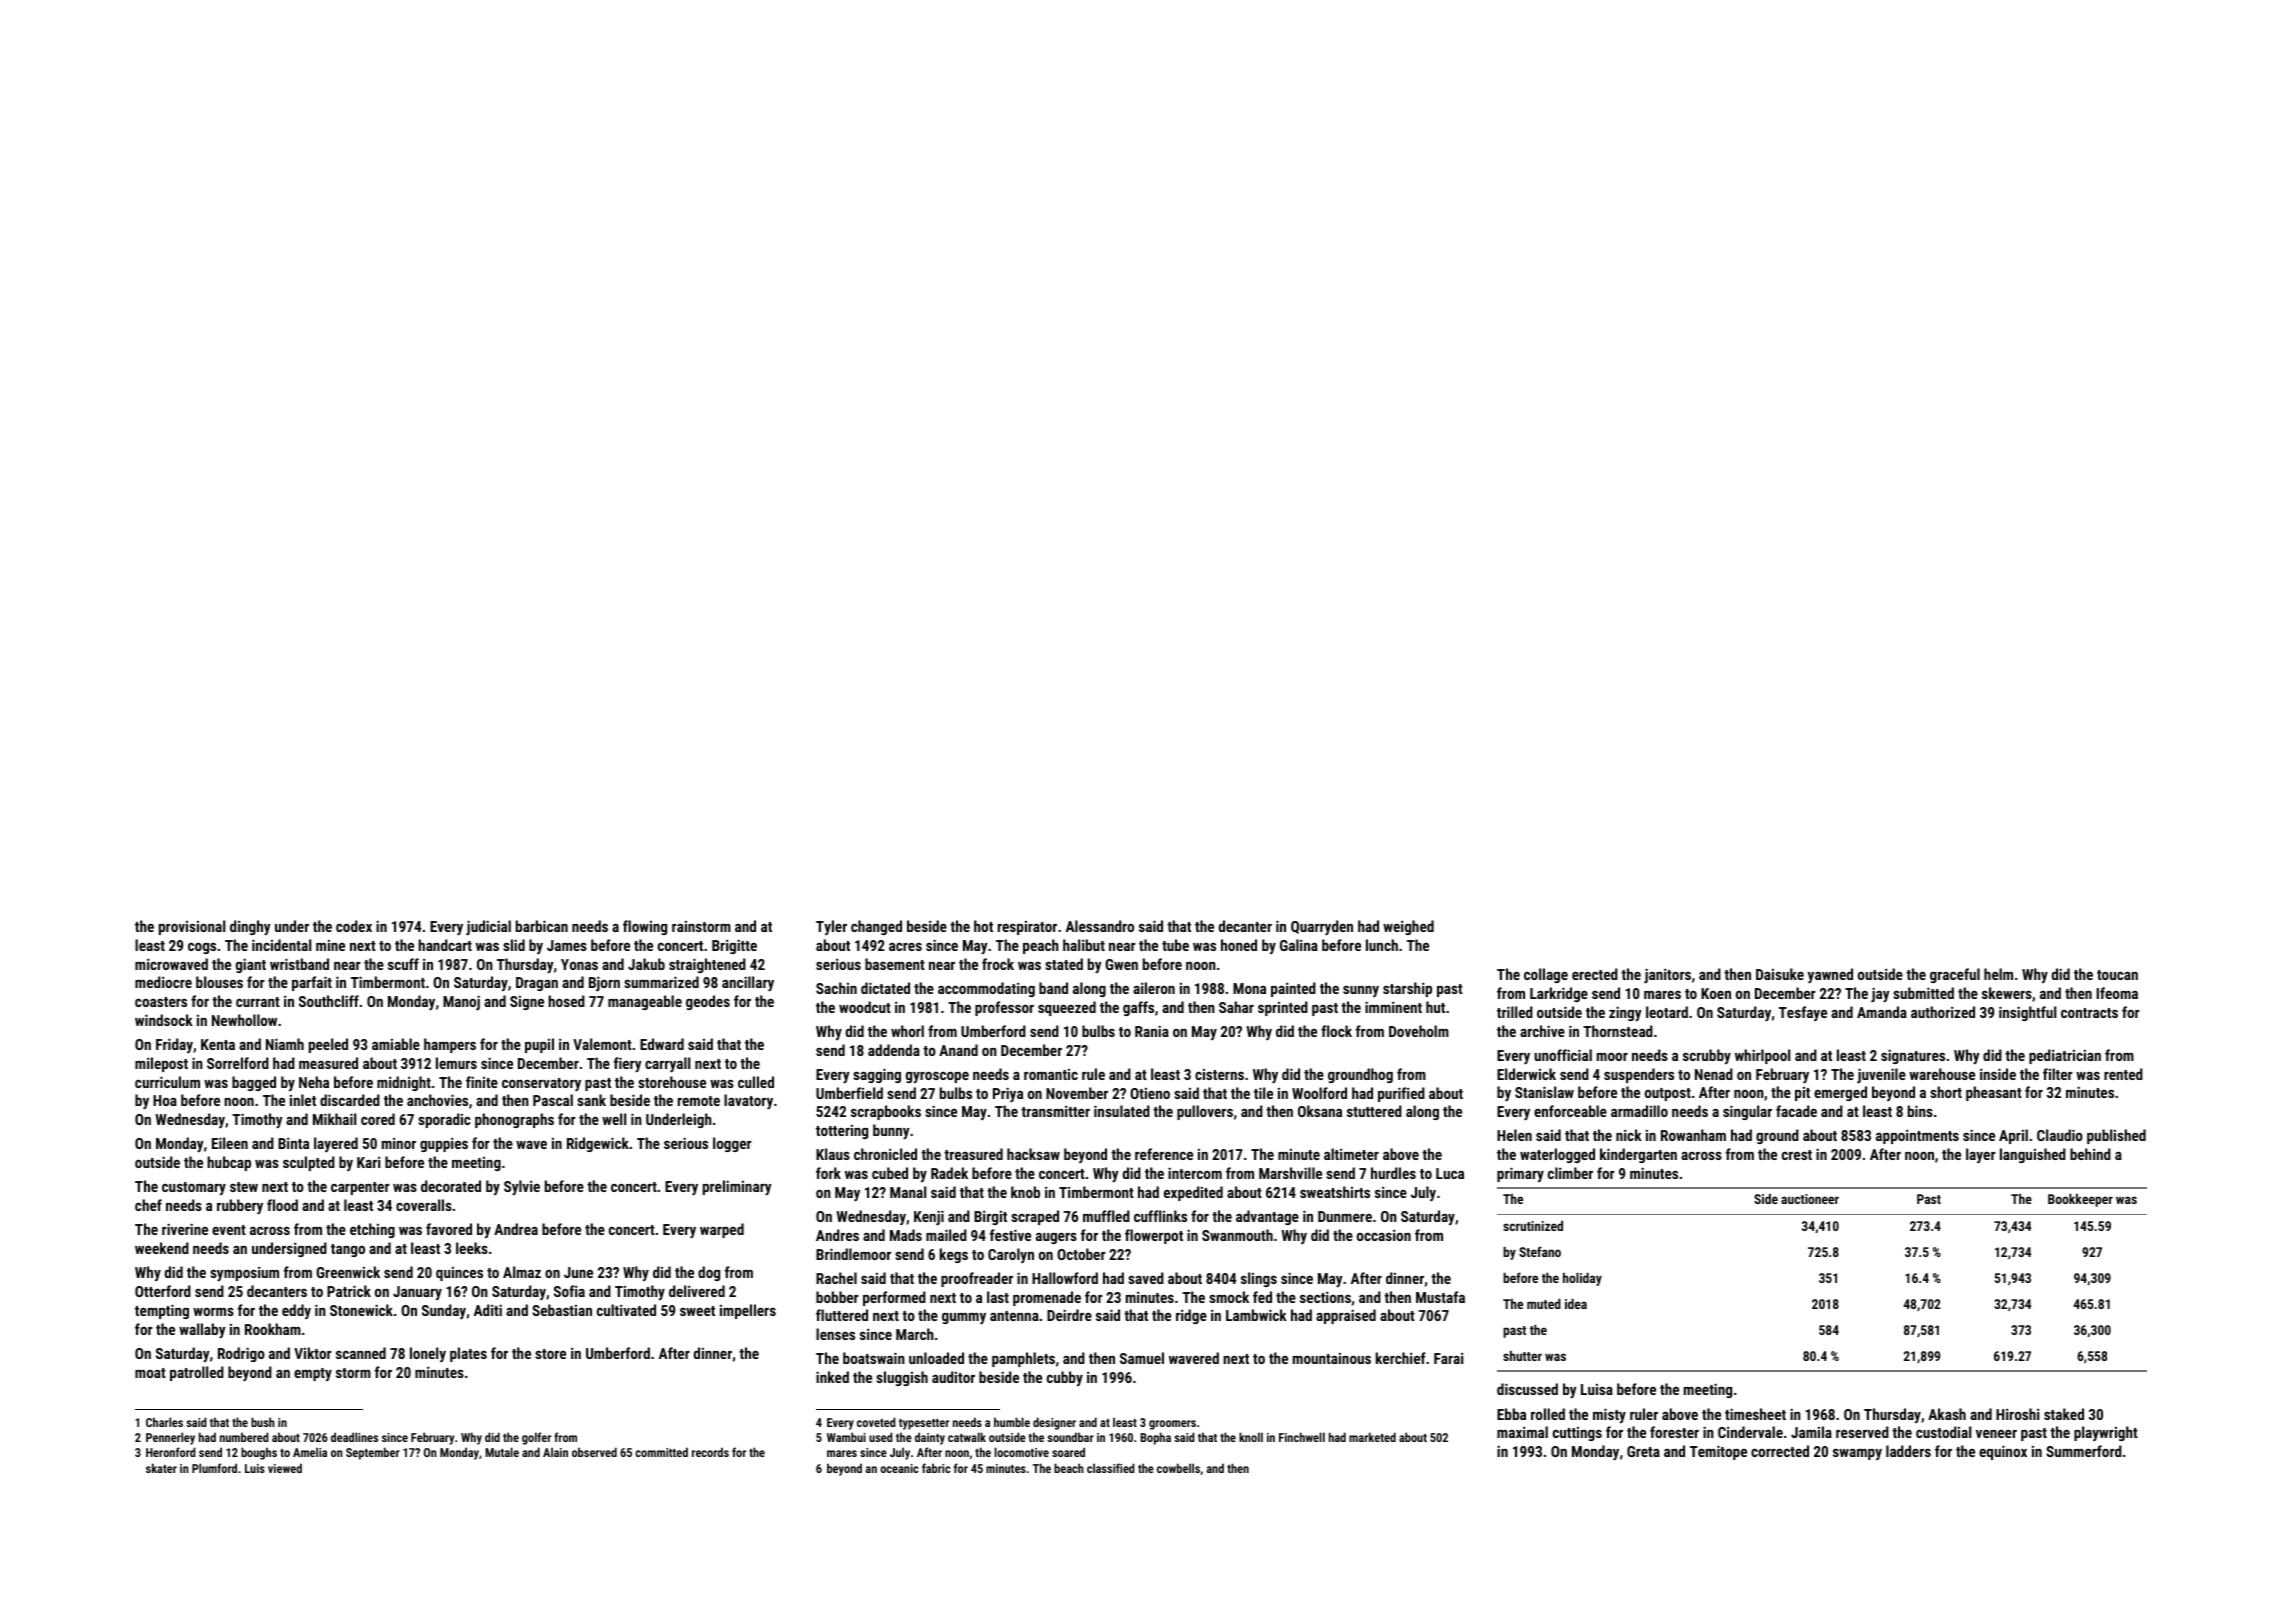 The width and height of the image is (2282, 1614). I want to click on Rookham, so click(273, 1329).
